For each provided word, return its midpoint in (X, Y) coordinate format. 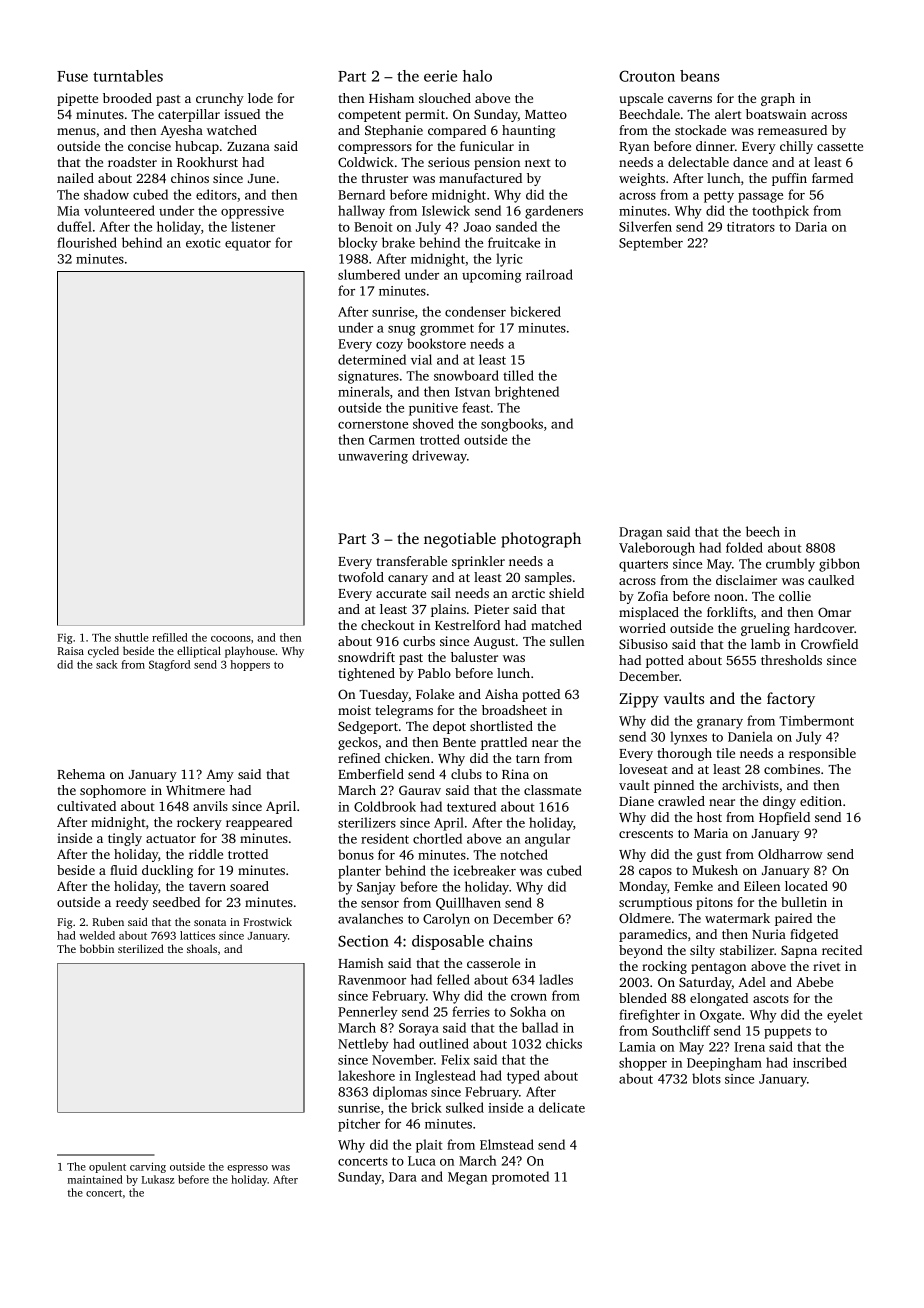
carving (148, 1167)
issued (242, 114)
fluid (123, 870)
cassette (840, 147)
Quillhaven (468, 903)
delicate (562, 1107)
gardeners (554, 212)
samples (548, 578)
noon (729, 597)
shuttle (131, 637)
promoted (520, 1178)
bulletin (804, 902)
